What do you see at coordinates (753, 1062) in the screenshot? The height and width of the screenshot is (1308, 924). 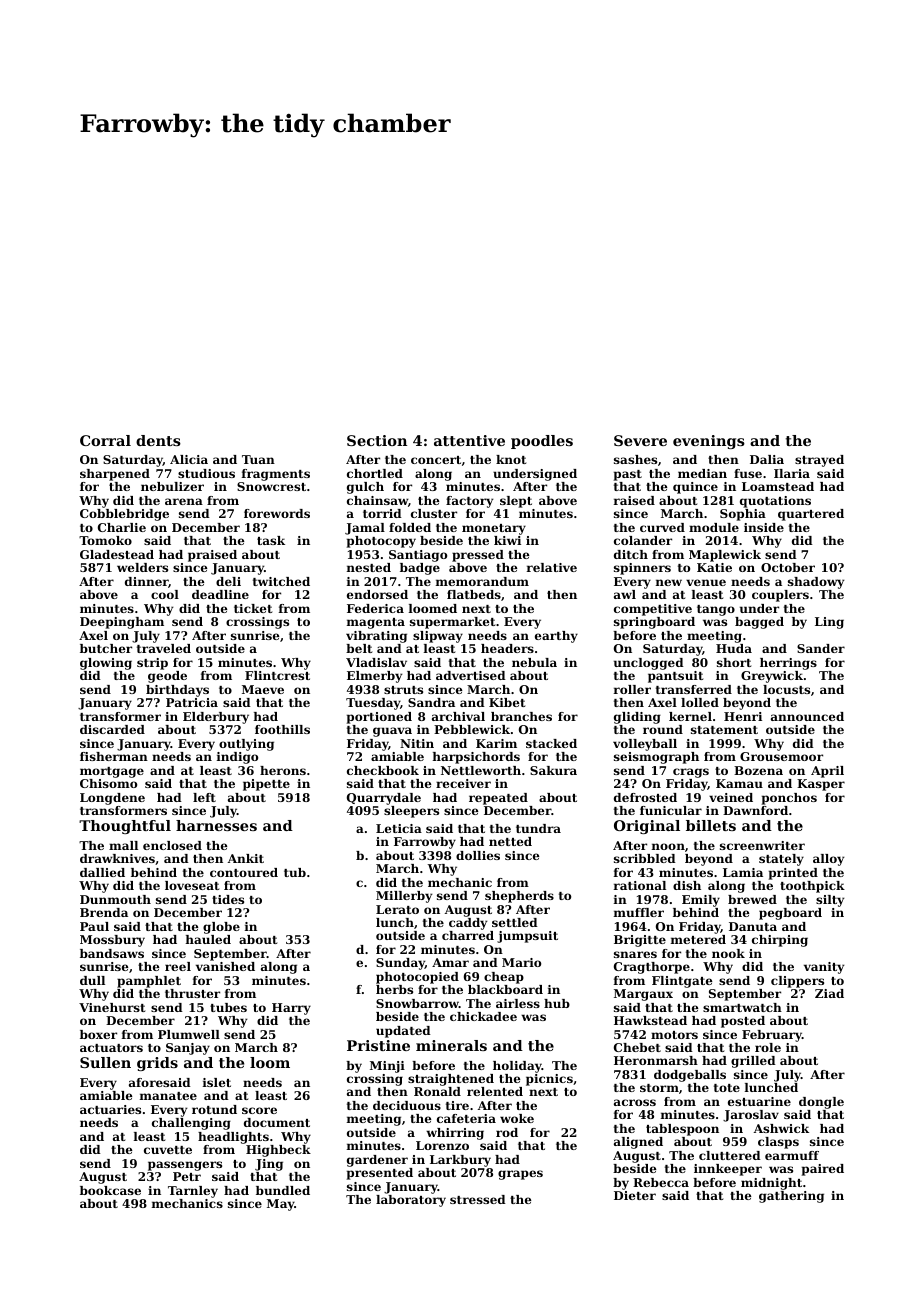 I see `grilled` at bounding box center [753, 1062].
